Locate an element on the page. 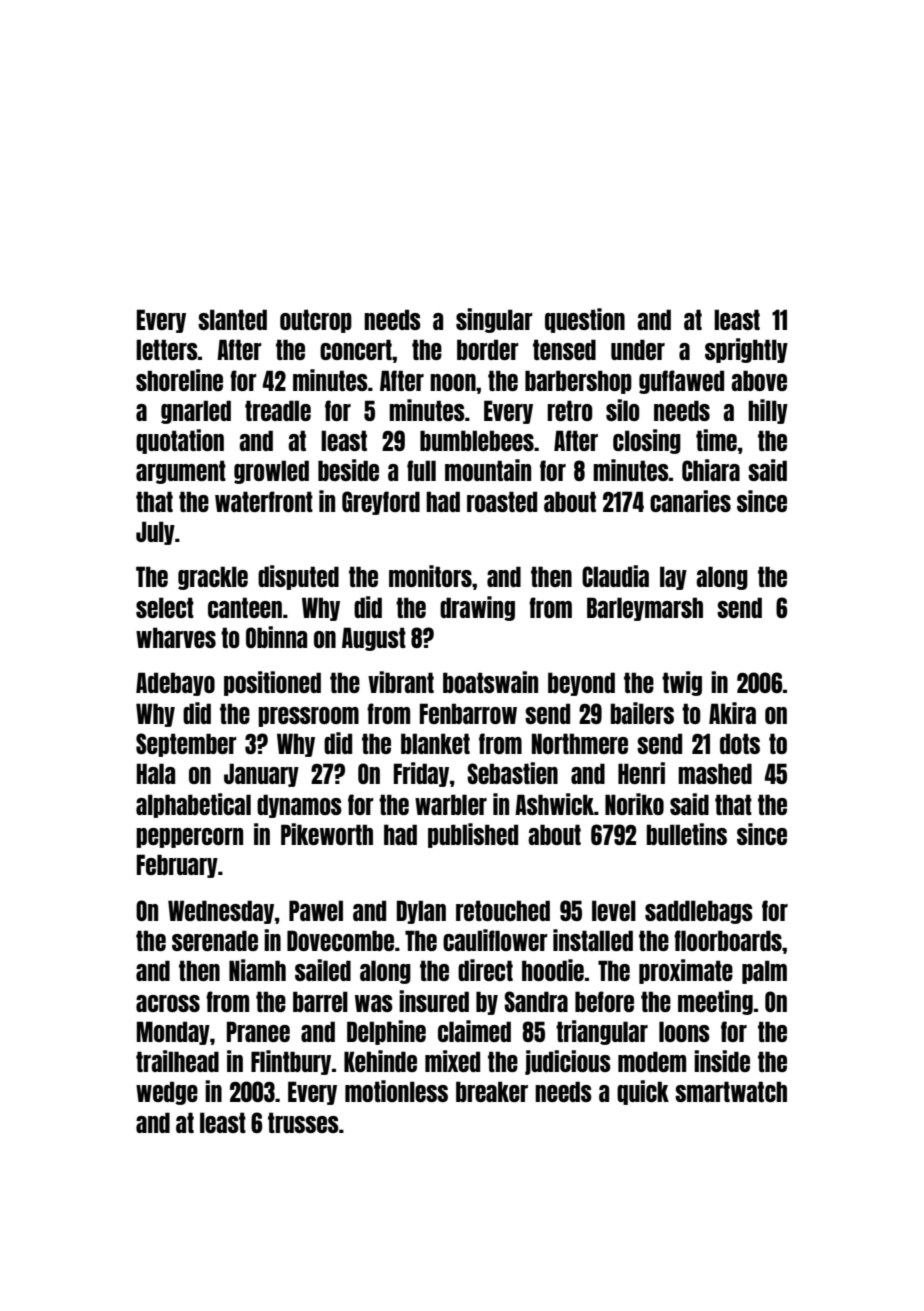  slanted is located at coordinates (232, 319).
